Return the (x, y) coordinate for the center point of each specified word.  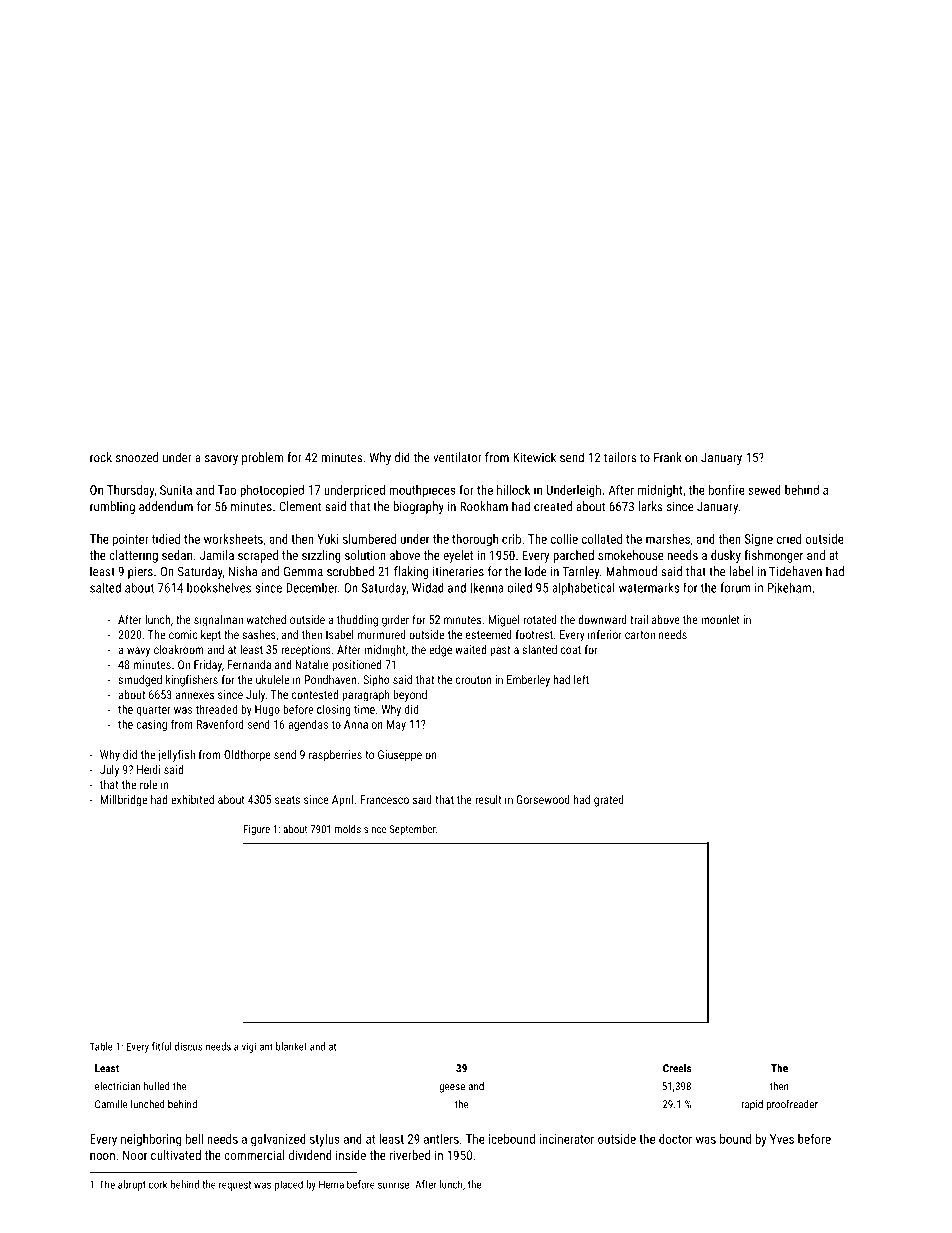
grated (609, 801)
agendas (308, 726)
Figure (257, 830)
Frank (668, 457)
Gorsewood (543, 799)
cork (158, 1184)
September (413, 830)
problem (262, 458)
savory (221, 460)
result (488, 799)
